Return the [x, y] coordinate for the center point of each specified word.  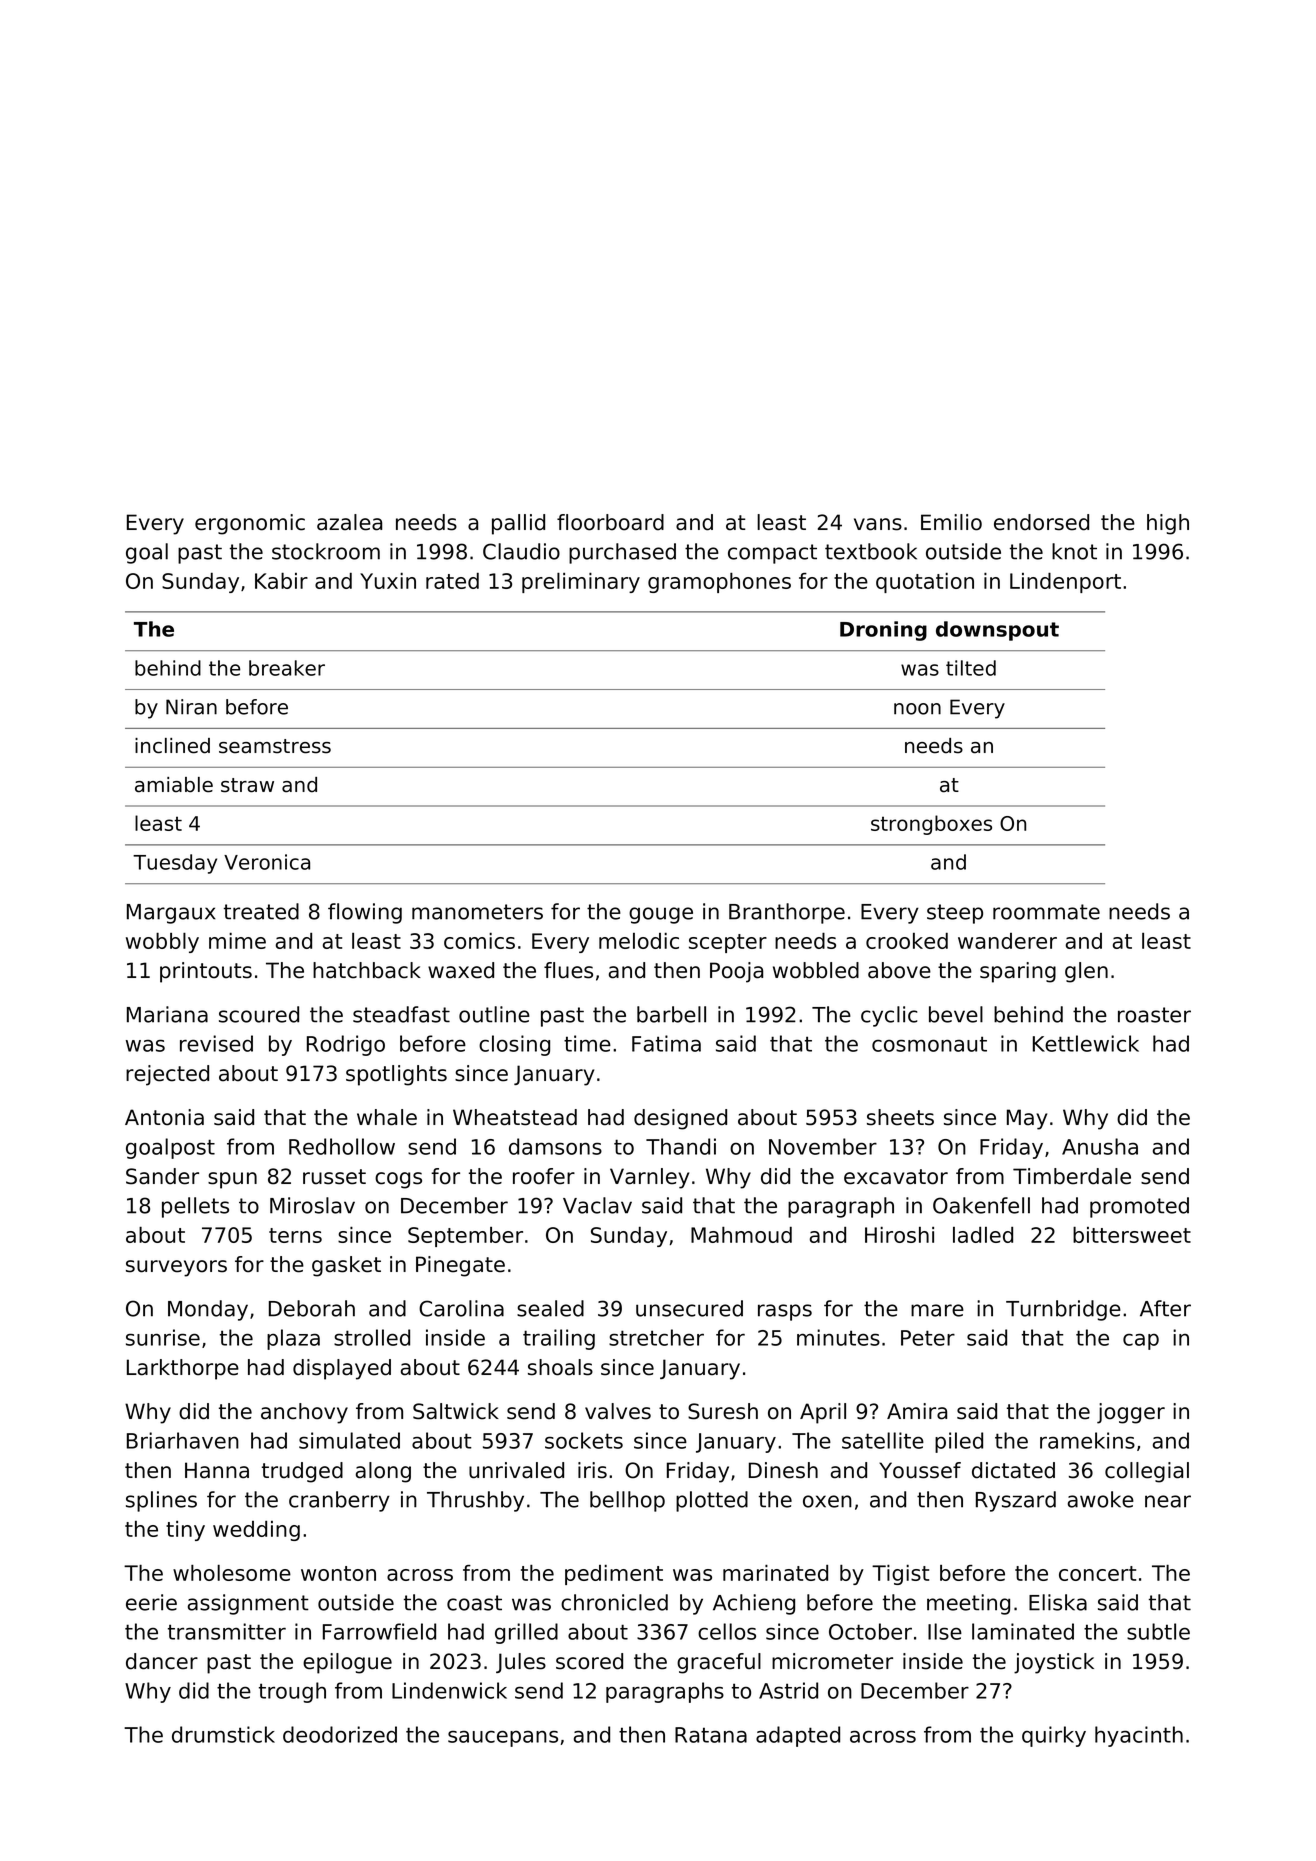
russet [334, 1177]
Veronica [267, 862]
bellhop [627, 1501]
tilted [971, 668]
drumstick [223, 1734]
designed [680, 1119]
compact [772, 554]
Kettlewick [1086, 1043]
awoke [1101, 1499]
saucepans [503, 1739]
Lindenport [1065, 583]
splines [161, 1501]
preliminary [581, 583]
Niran [191, 707]
